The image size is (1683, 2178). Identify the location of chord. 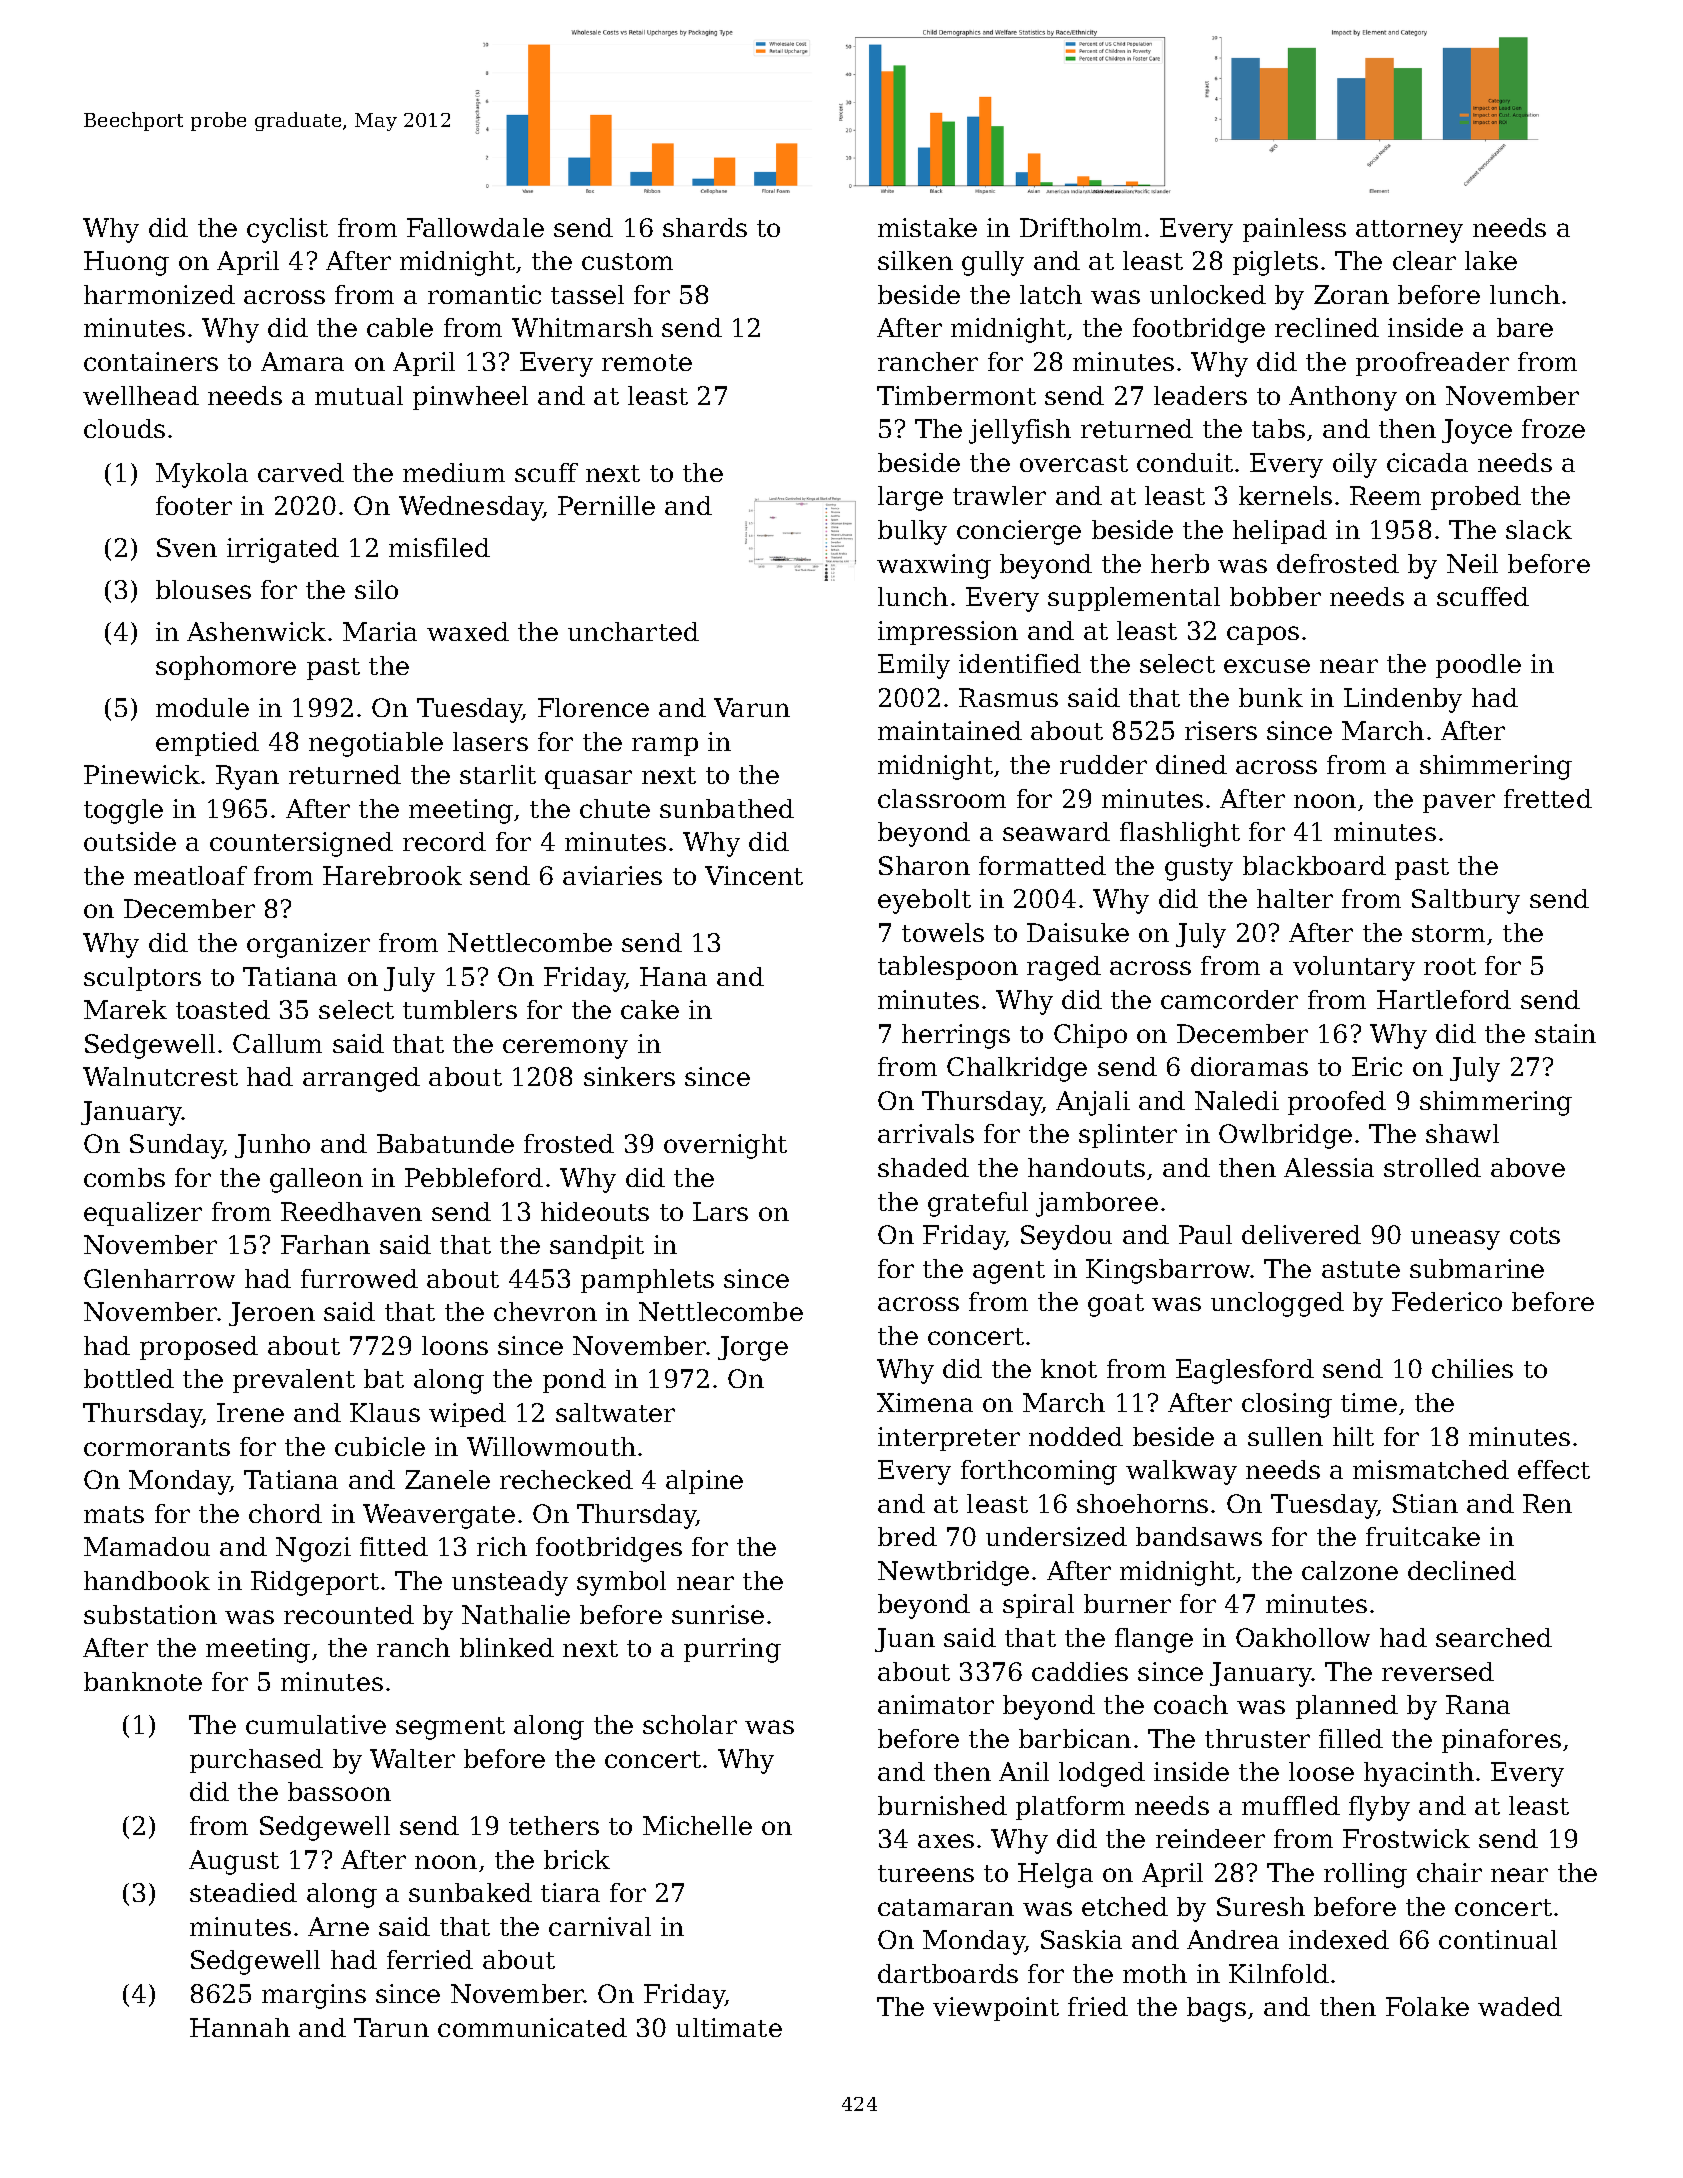
(285, 1513).
